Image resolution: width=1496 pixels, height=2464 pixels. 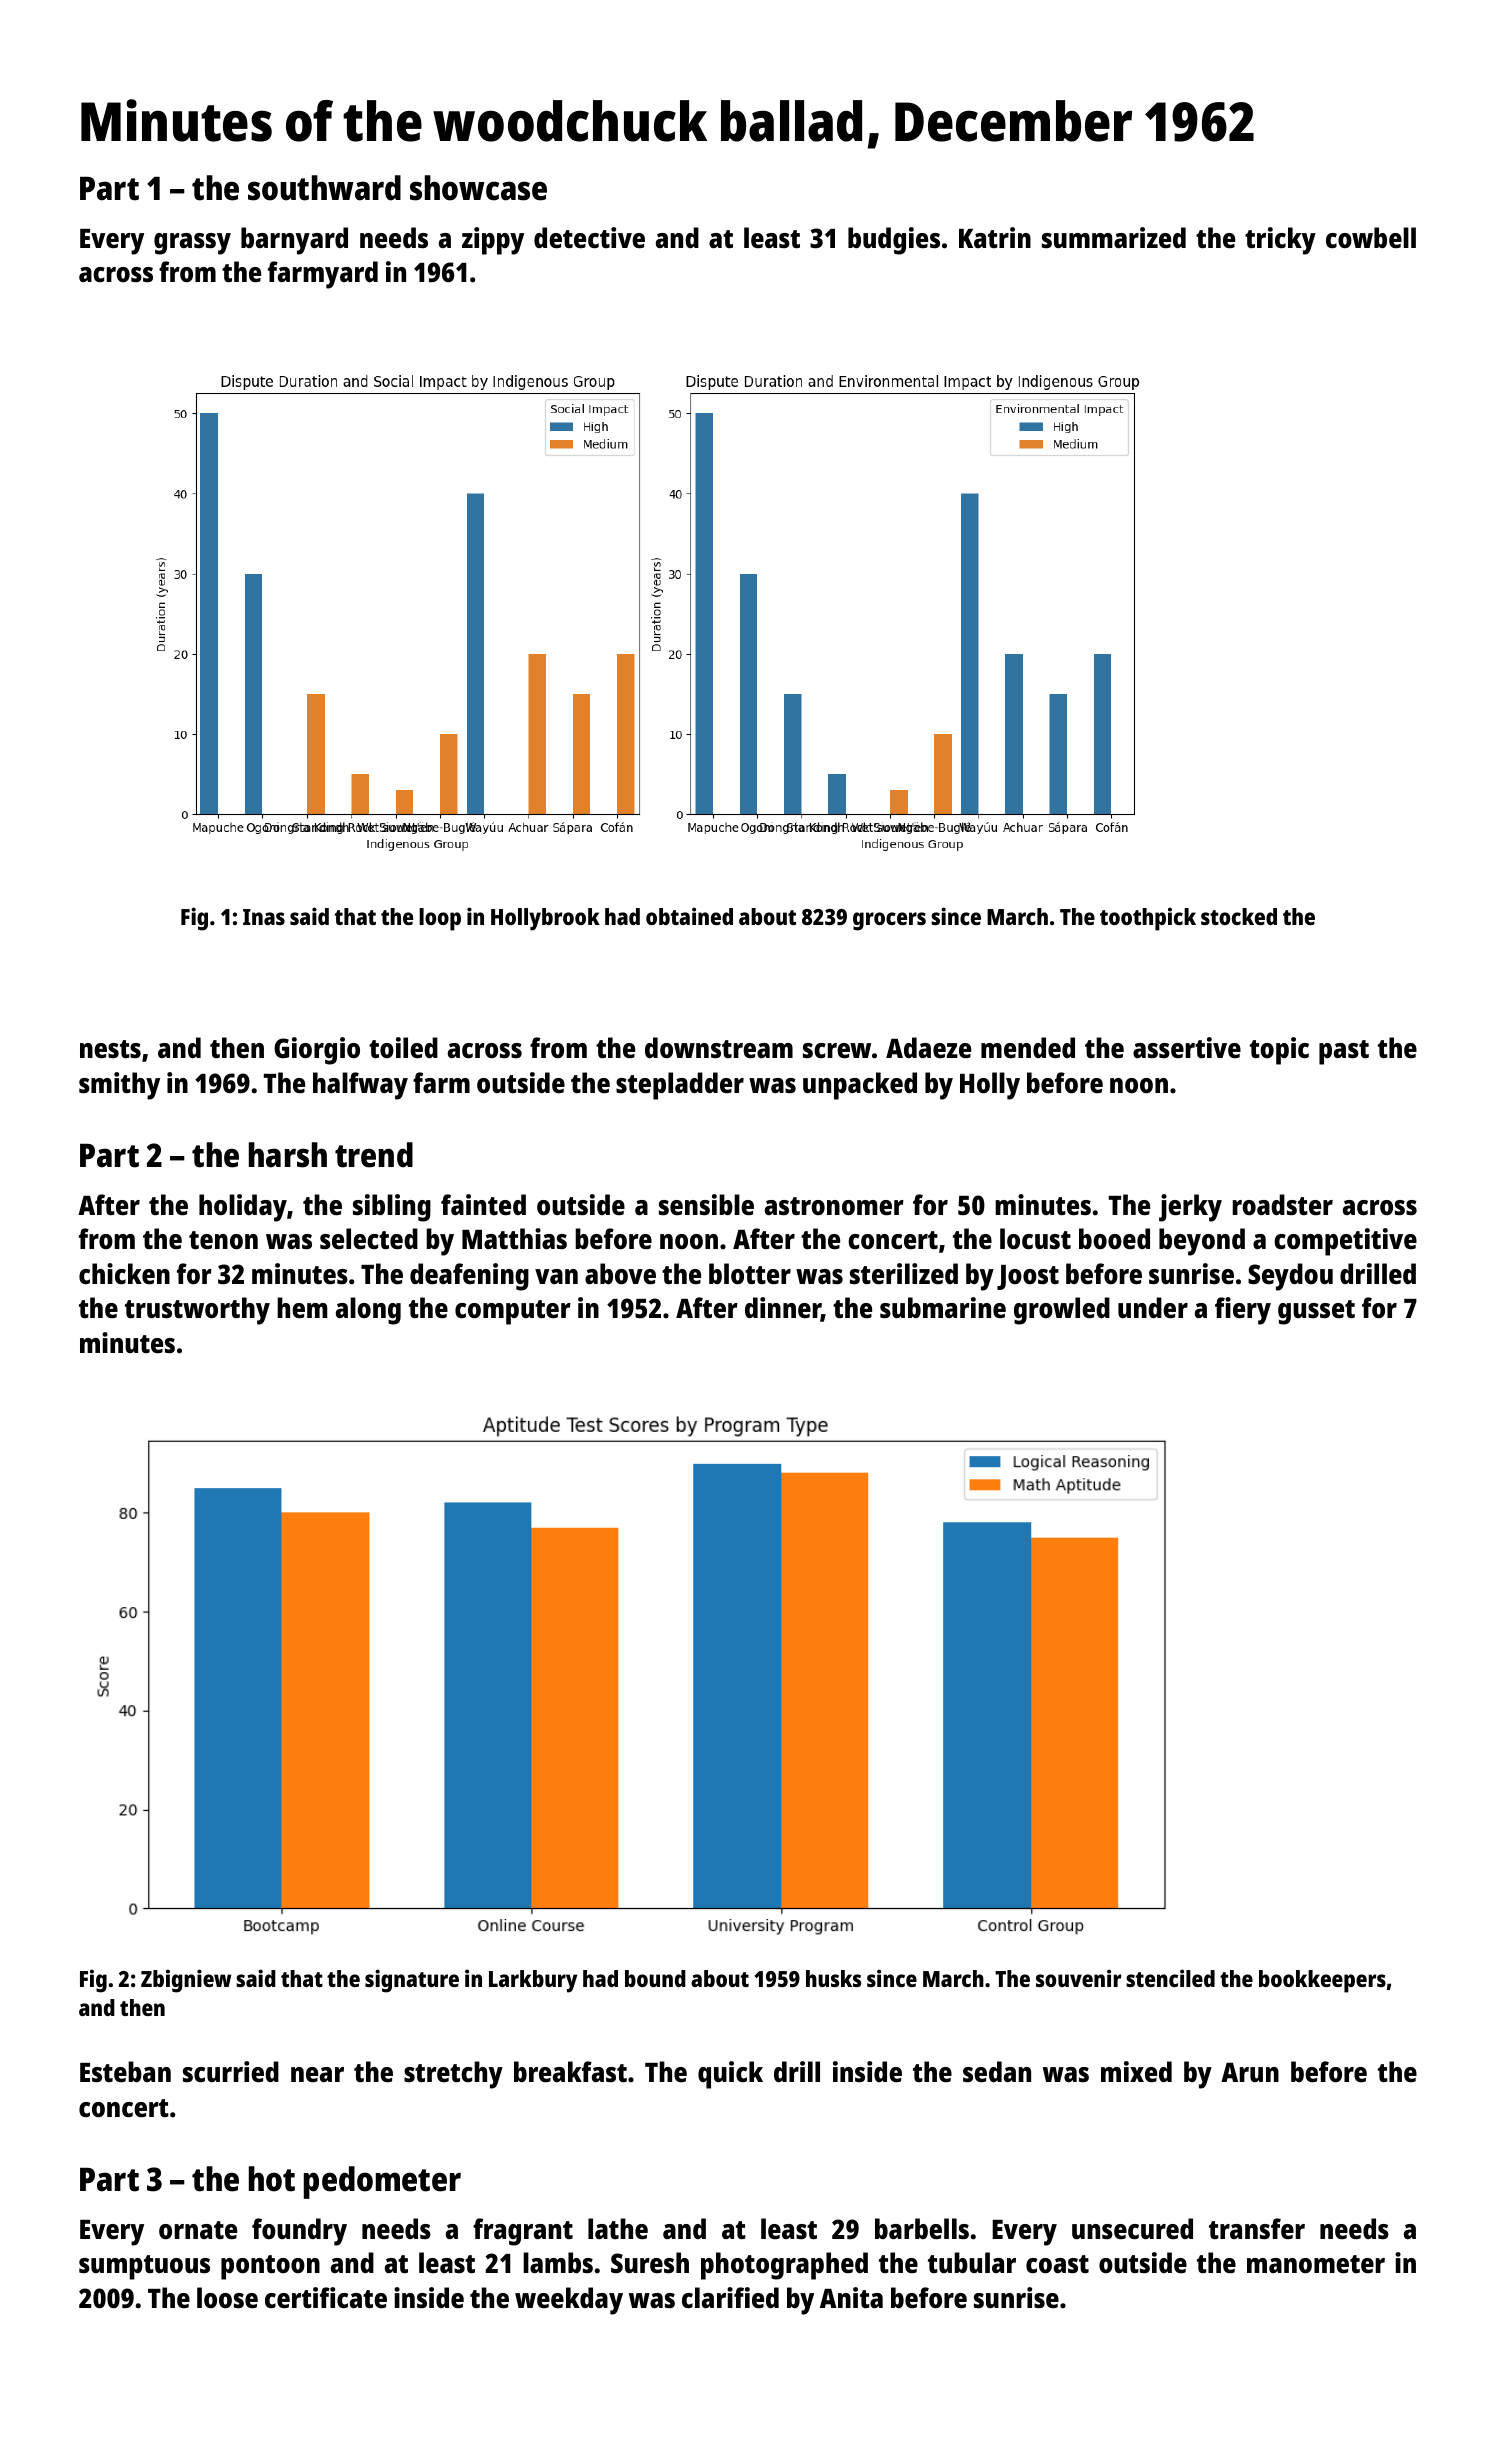 I want to click on past, so click(x=1344, y=1052).
